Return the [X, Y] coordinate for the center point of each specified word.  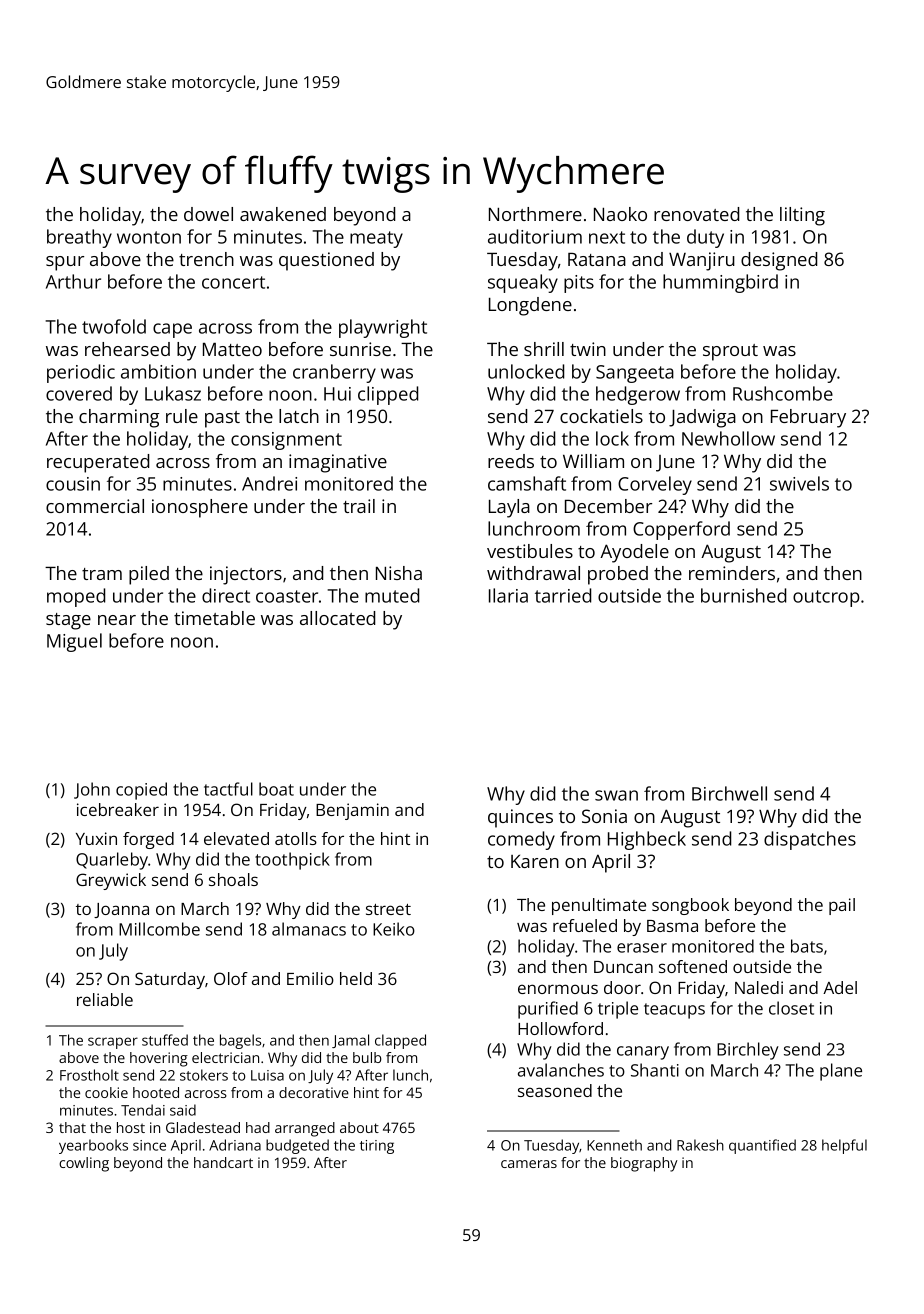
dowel [208, 214]
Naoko [620, 214]
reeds [511, 461]
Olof [231, 978]
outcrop [826, 598]
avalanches [561, 1070]
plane [841, 1072]
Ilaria [508, 595]
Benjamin [352, 811]
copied [141, 791]
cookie [106, 1092]
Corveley [655, 485]
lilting [802, 216]
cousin [73, 484]
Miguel [74, 642]
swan [616, 795]
